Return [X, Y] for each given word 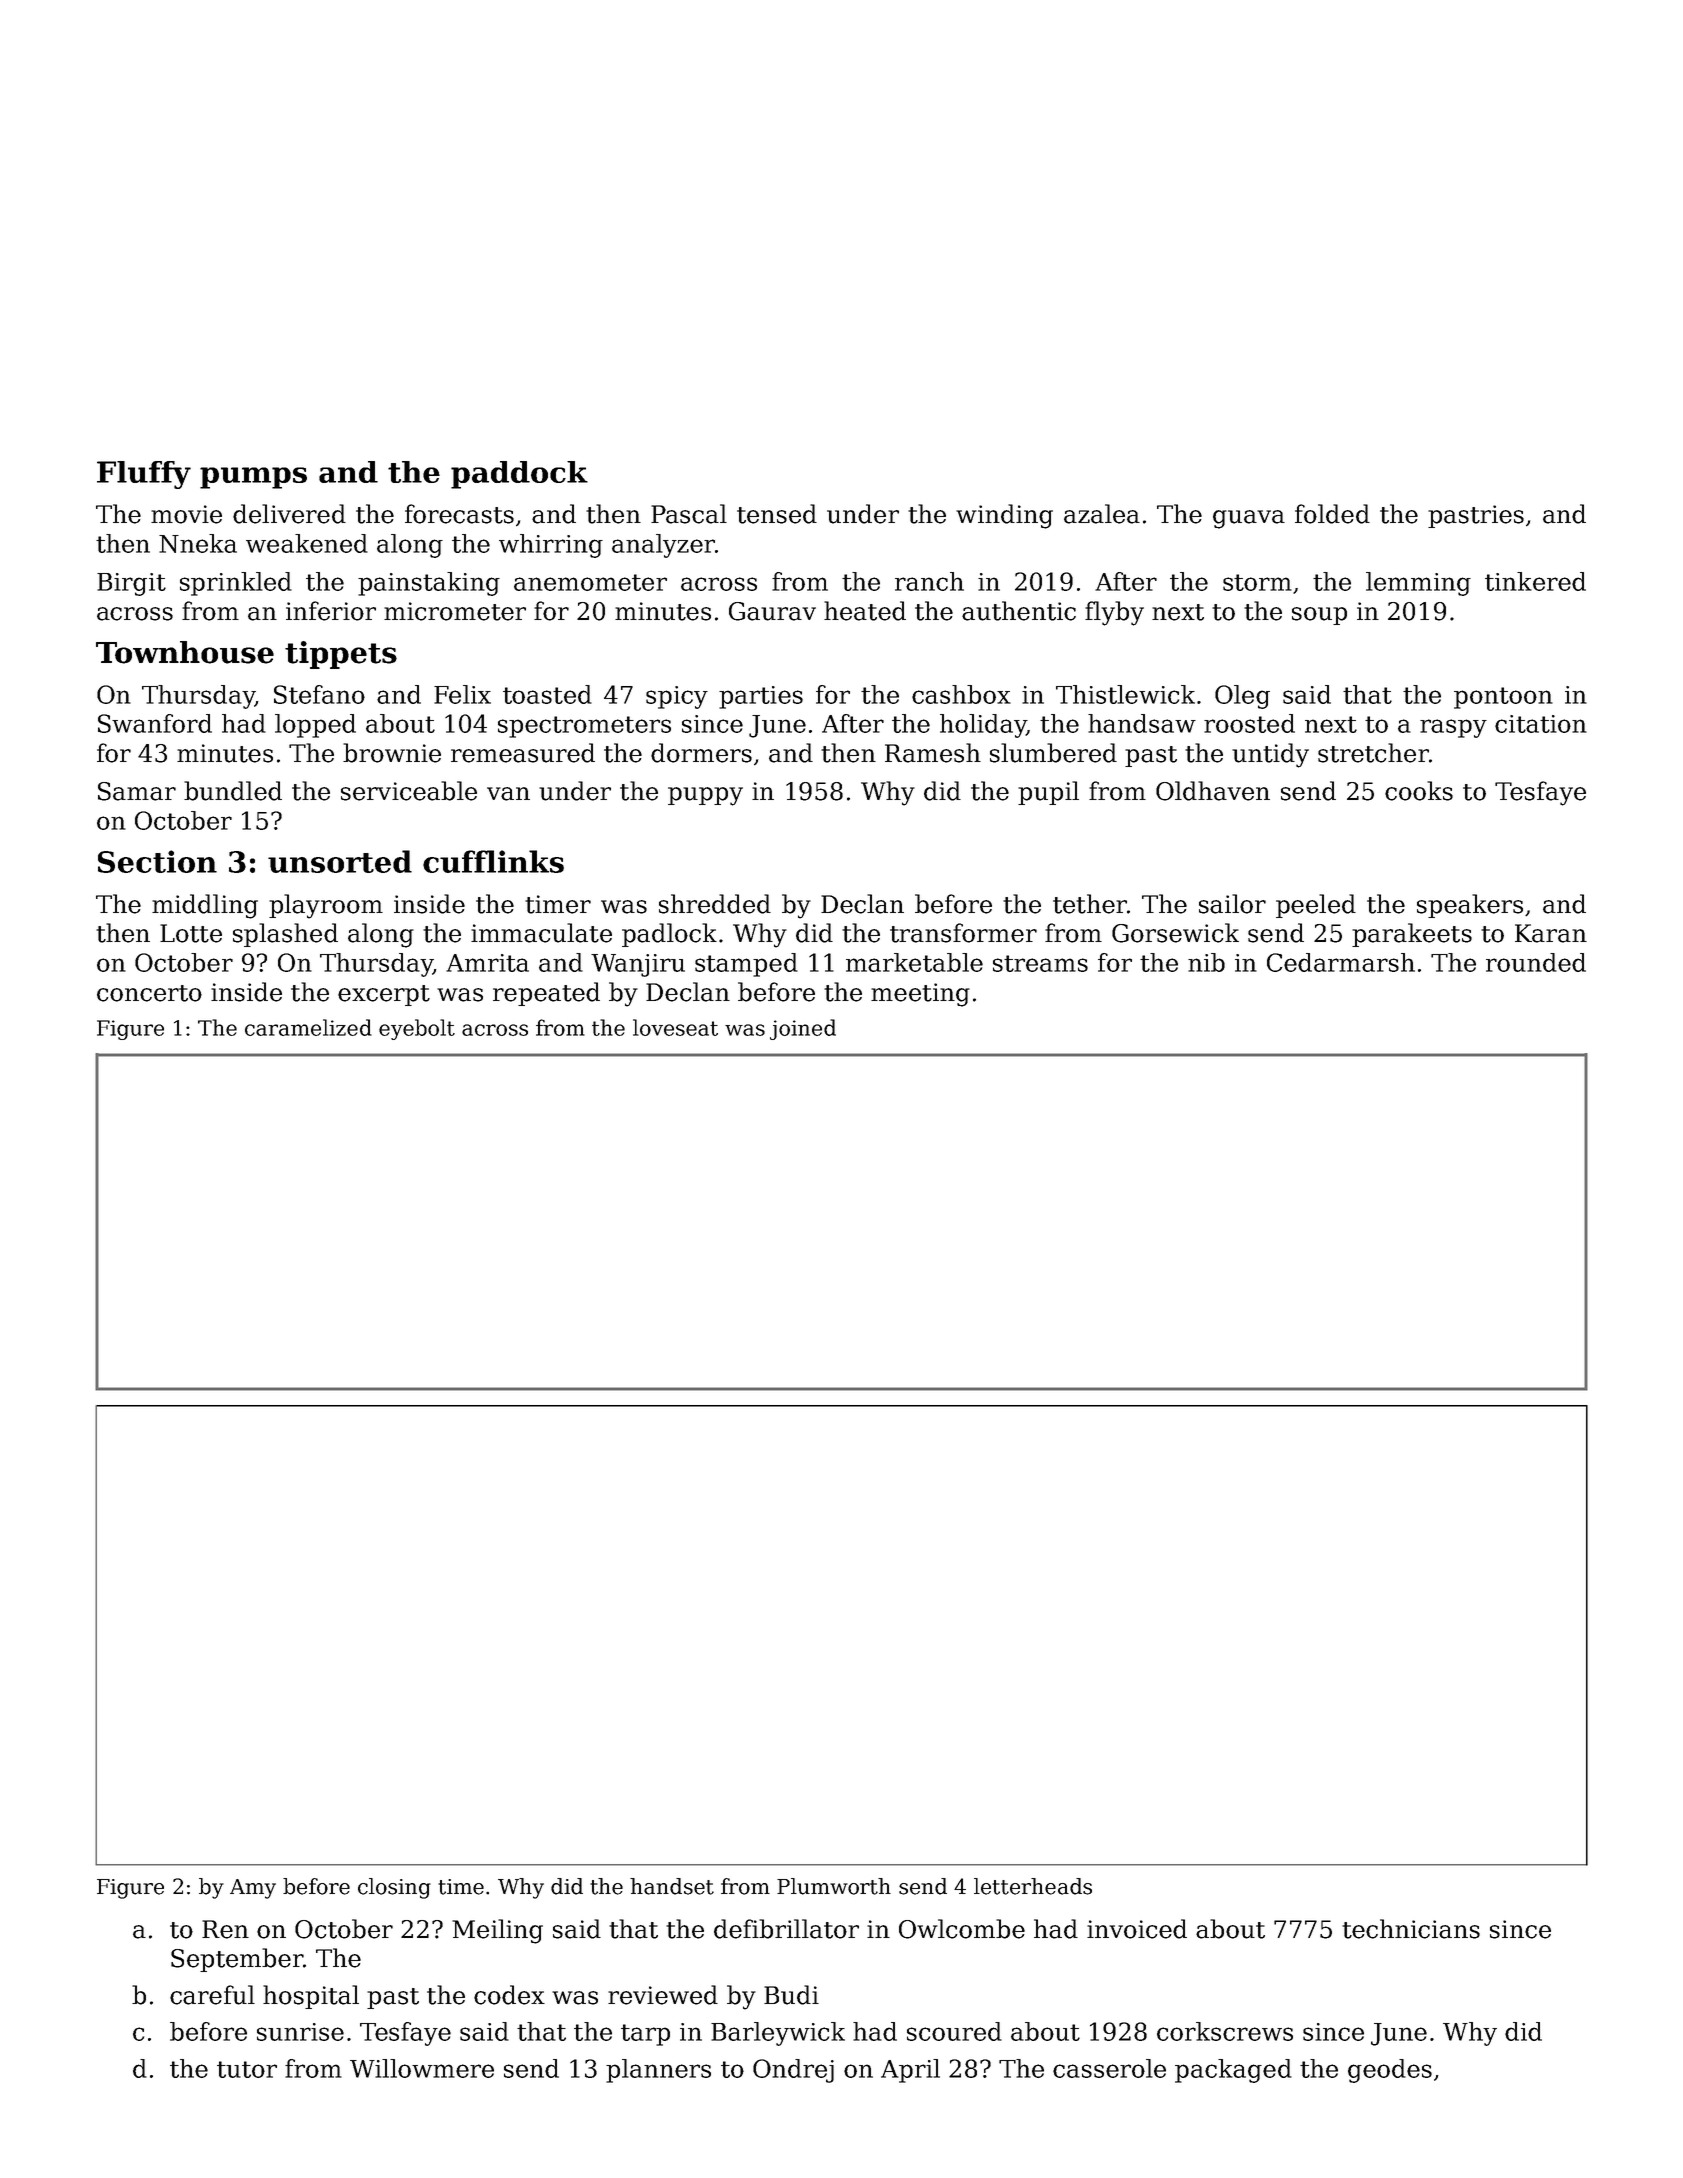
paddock [519, 475]
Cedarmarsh [1341, 962]
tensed [777, 514]
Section [157, 861]
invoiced [1137, 1929]
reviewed [663, 1995]
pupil [1048, 793]
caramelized [308, 1027]
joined [803, 1029]
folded [1332, 514]
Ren [225, 1929]
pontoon [1503, 698]
